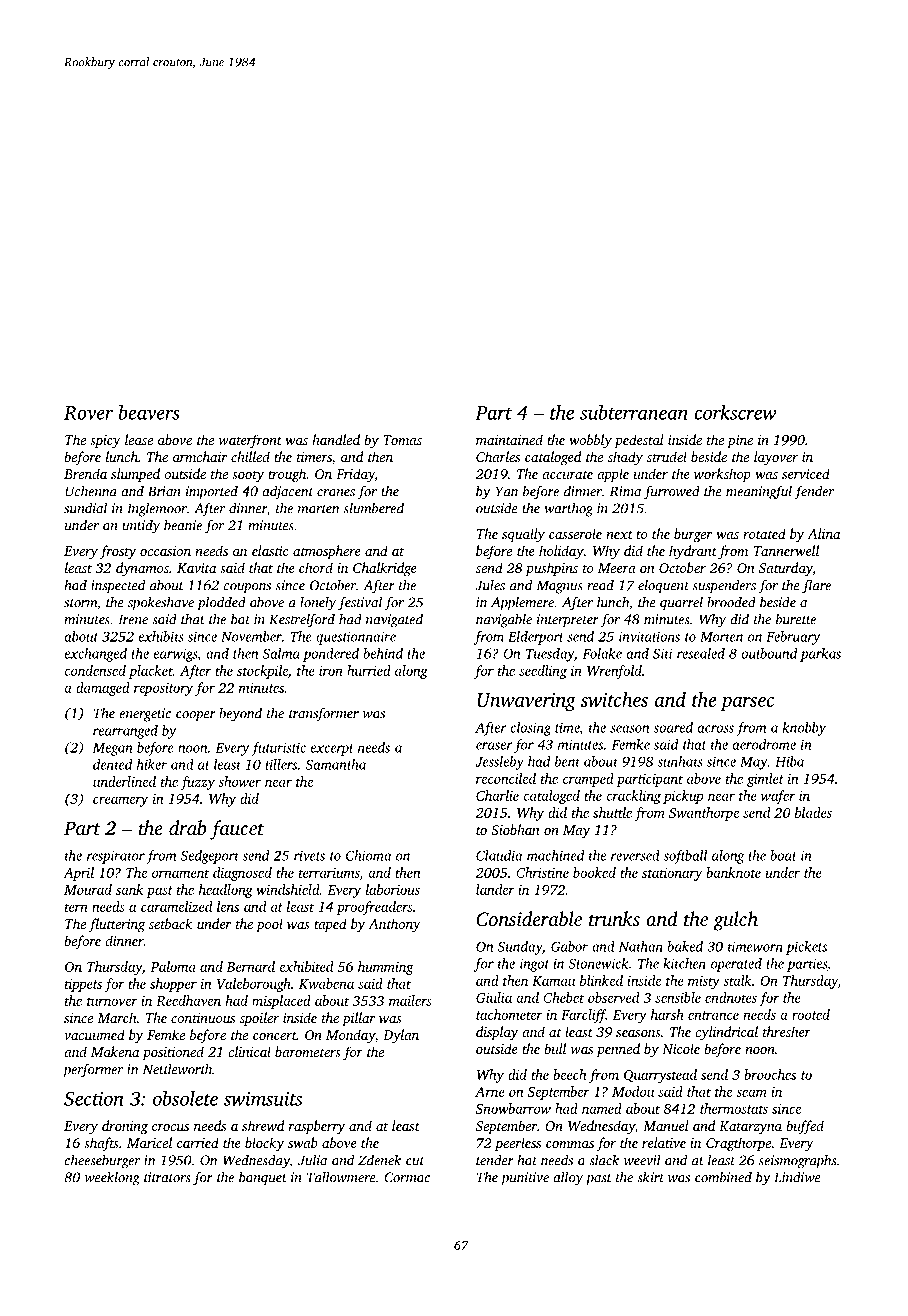 The height and width of the image is (1316, 908). Describe the element at coordinates (133, 619) in the image. I see `Irene` at that location.
